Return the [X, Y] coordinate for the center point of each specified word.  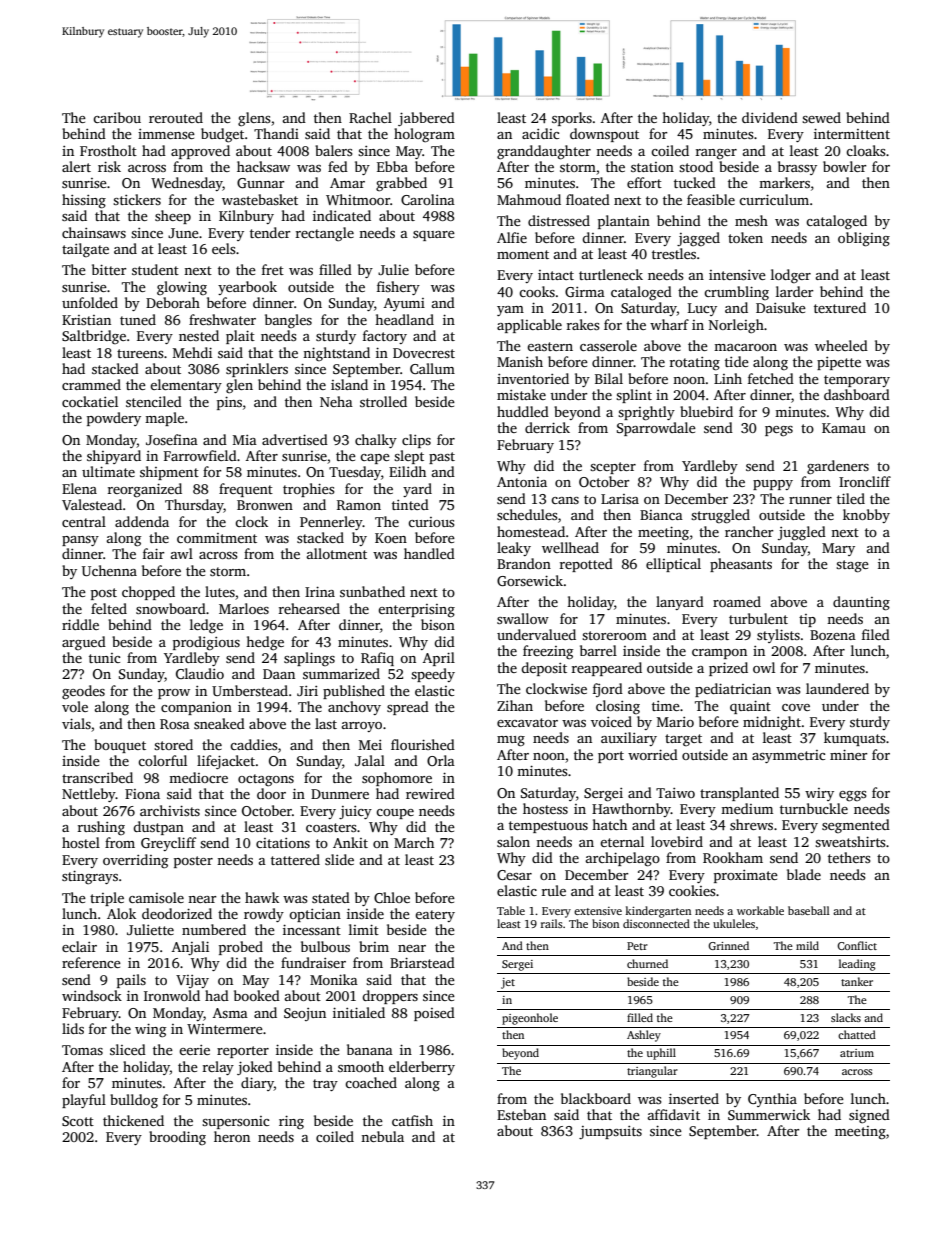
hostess [545, 808]
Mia [245, 440]
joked [255, 1068]
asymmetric [788, 756]
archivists [170, 810]
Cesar [514, 875]
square [434, 236]
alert [76, 166]
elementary [186, 386]
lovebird [677, 841]
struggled [720, 516]
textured [840, 307]
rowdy [264, 915]
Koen [391, 538]
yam [510, 311]
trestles [674, 253]
